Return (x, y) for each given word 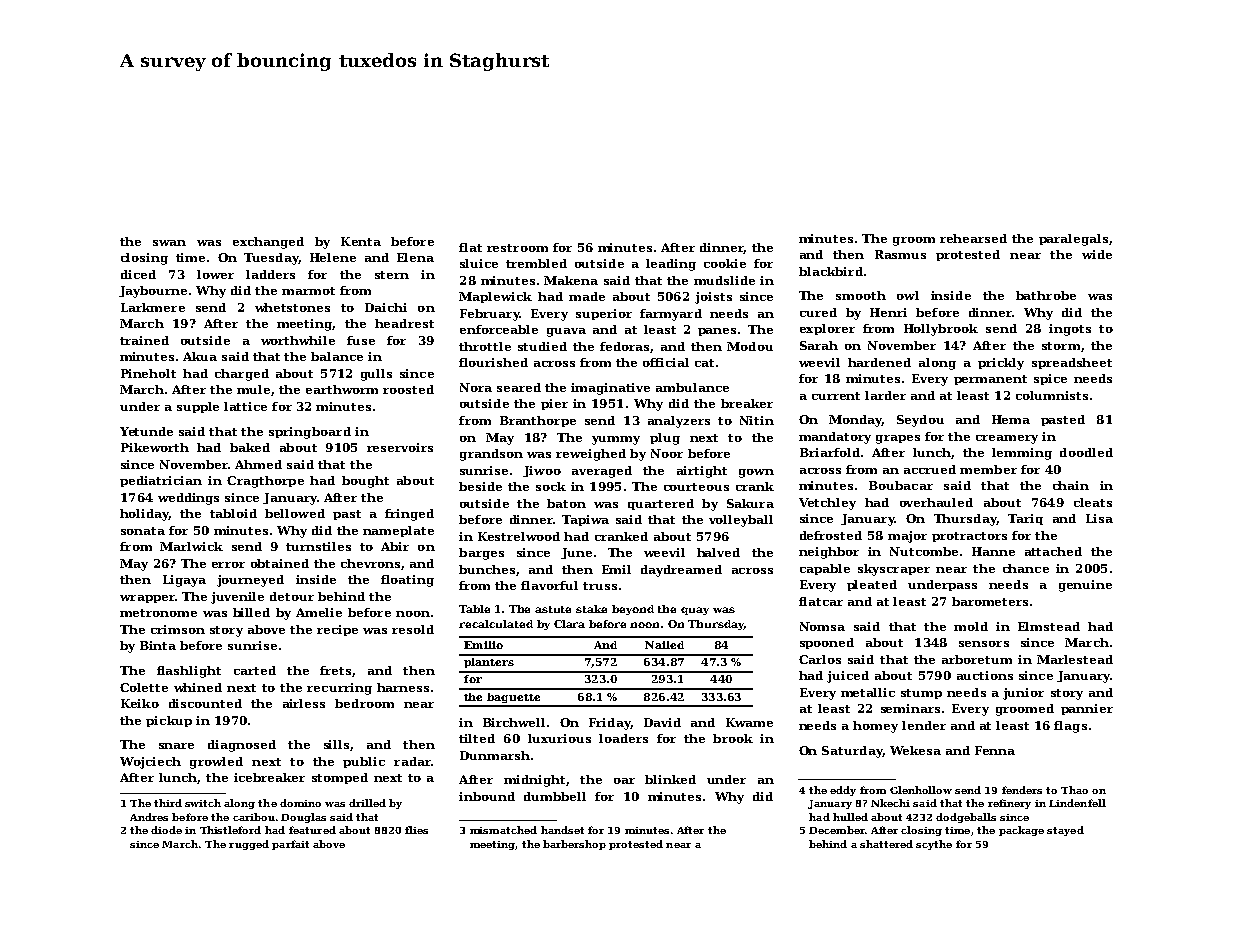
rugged (249, 845)
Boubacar (901, 485)
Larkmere (153, 307)
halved (718, 552)
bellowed (295, 513)
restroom (517, 248)
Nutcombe (924, 551)
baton (566, 503)
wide (1097, 254)
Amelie (319, 612)
